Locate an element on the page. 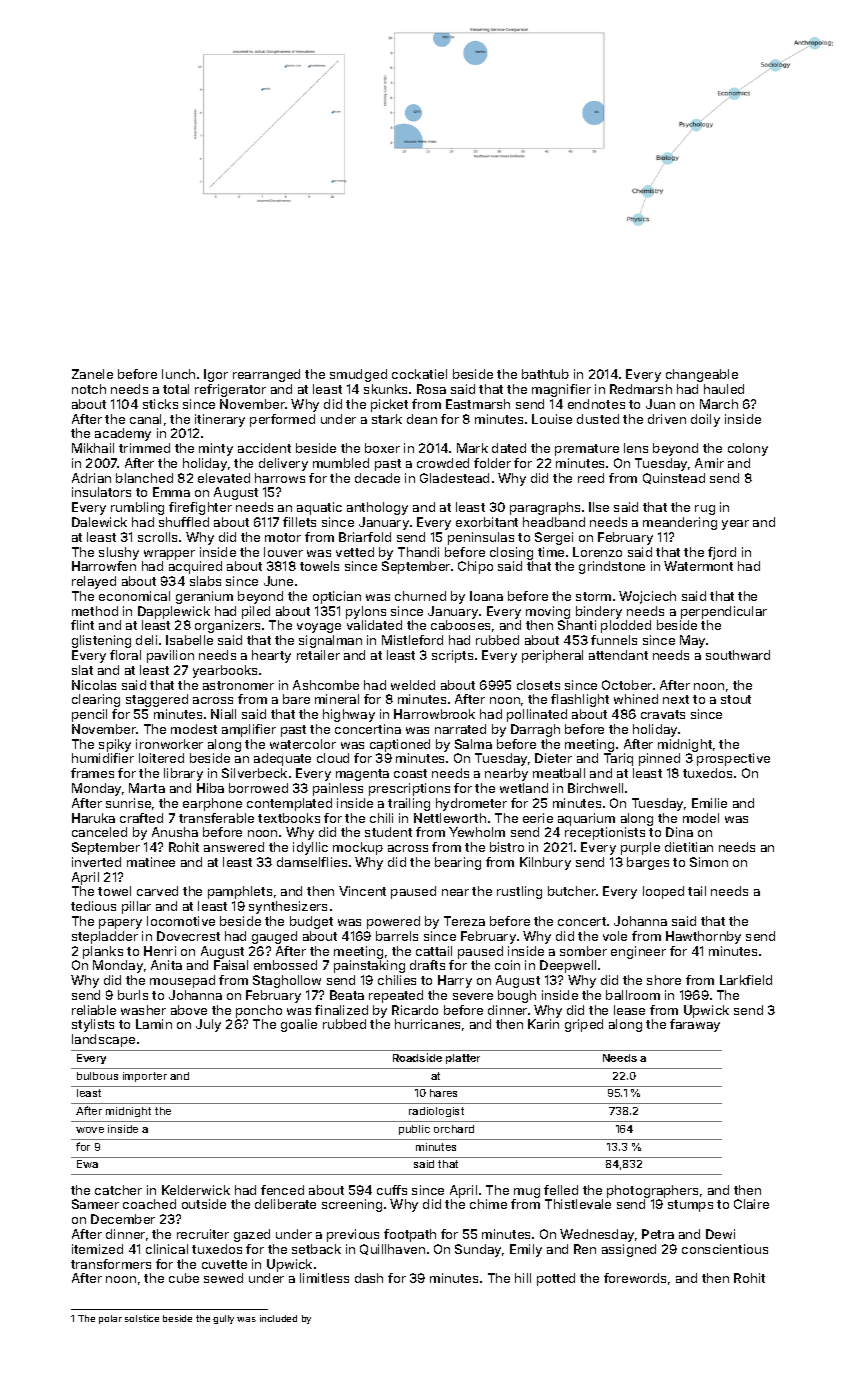  changeable is located at coordinates (702, 375).
